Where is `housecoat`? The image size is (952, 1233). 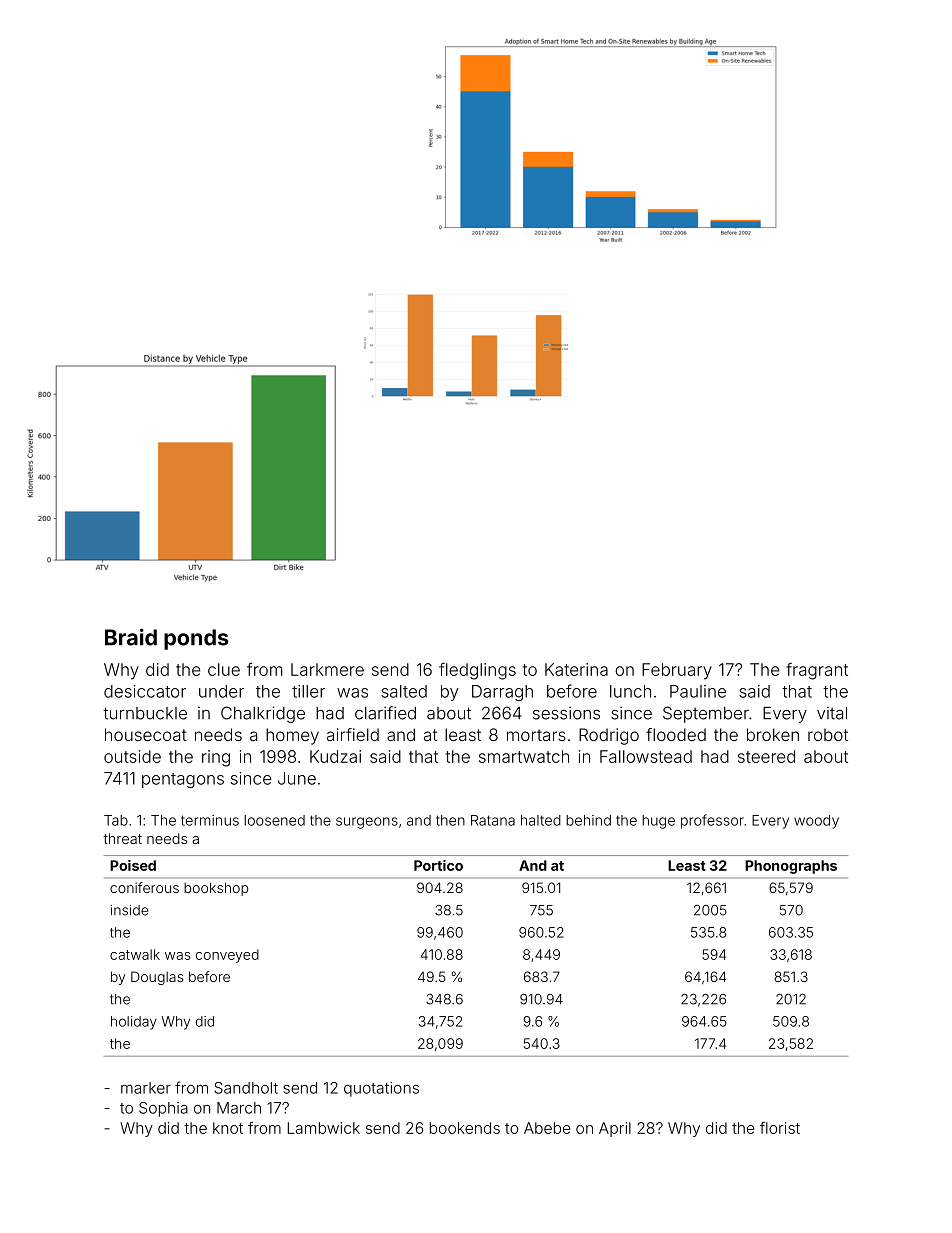 housecoat is located at coordinates (146, 734).
